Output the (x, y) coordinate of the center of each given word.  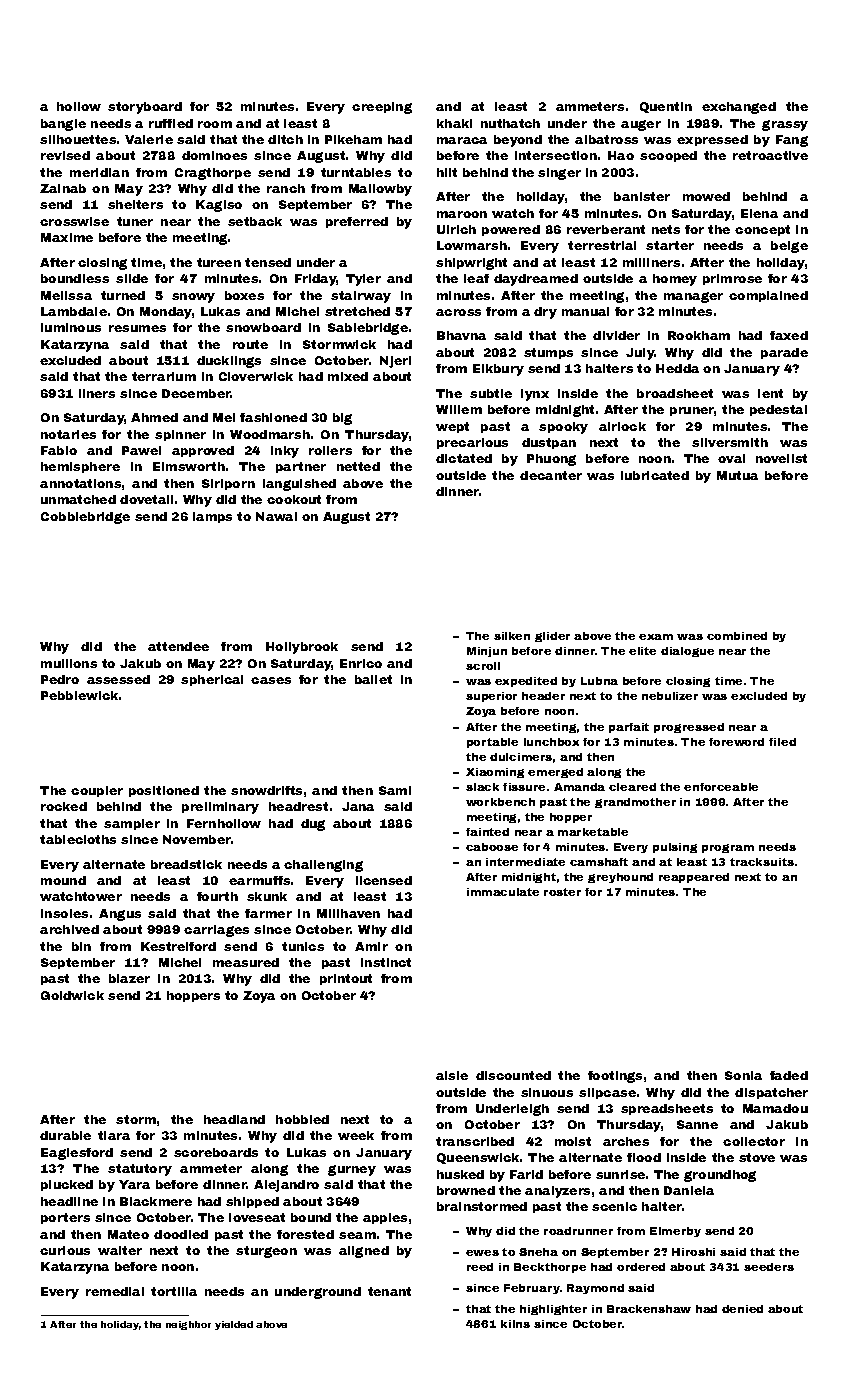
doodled (181, 1234)
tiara (114, 1135)
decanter (551, 475)
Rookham (699, 335)
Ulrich (456, 229)
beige (789, 247)
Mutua (737, 475)
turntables (356, 172)
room (215, 124)
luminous (71, 327)
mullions (69, 663)
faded (789, 1075)
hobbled (302, 1119)
